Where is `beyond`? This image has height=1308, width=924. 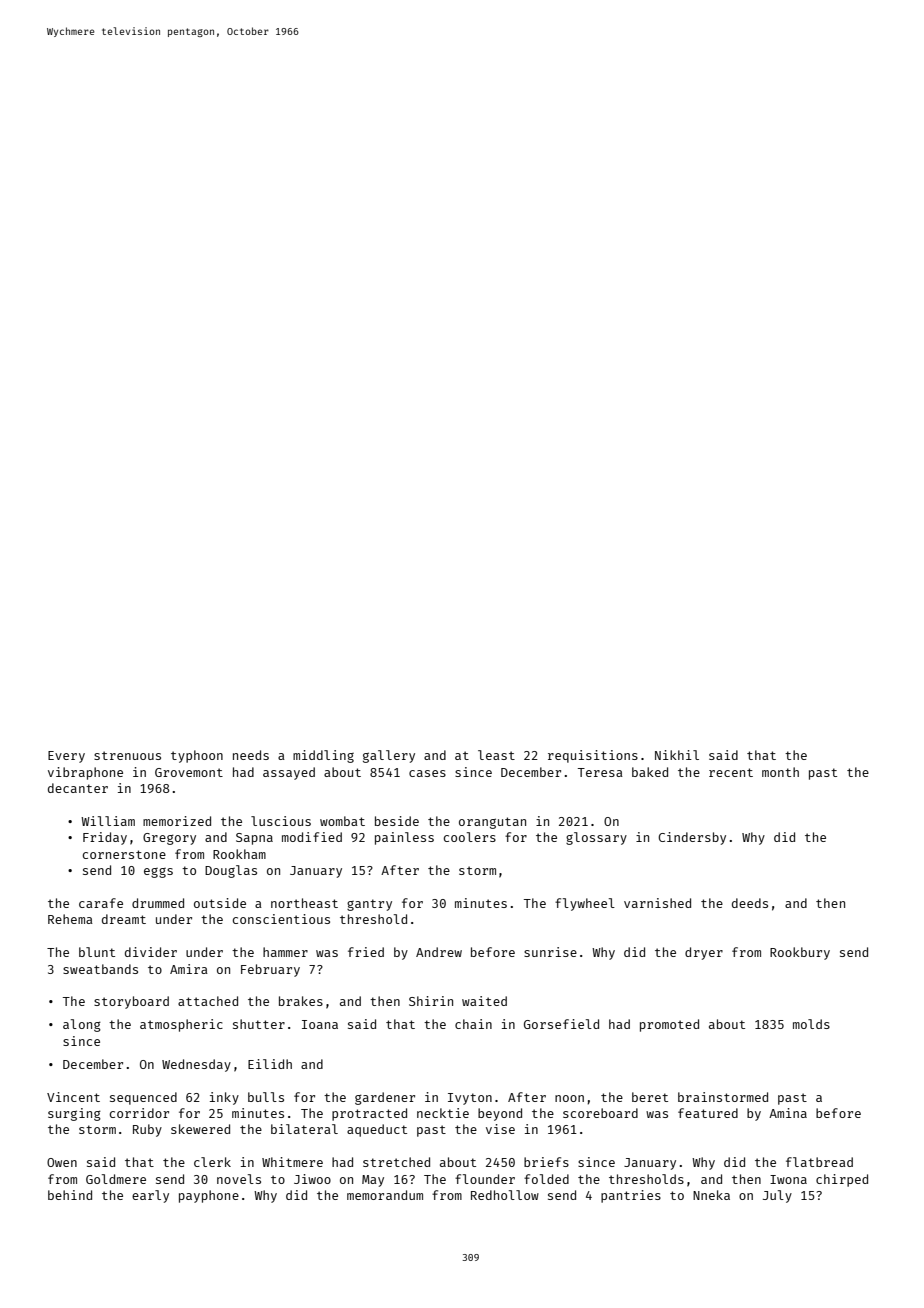 beyond is located at coordinates (500, 1114).
